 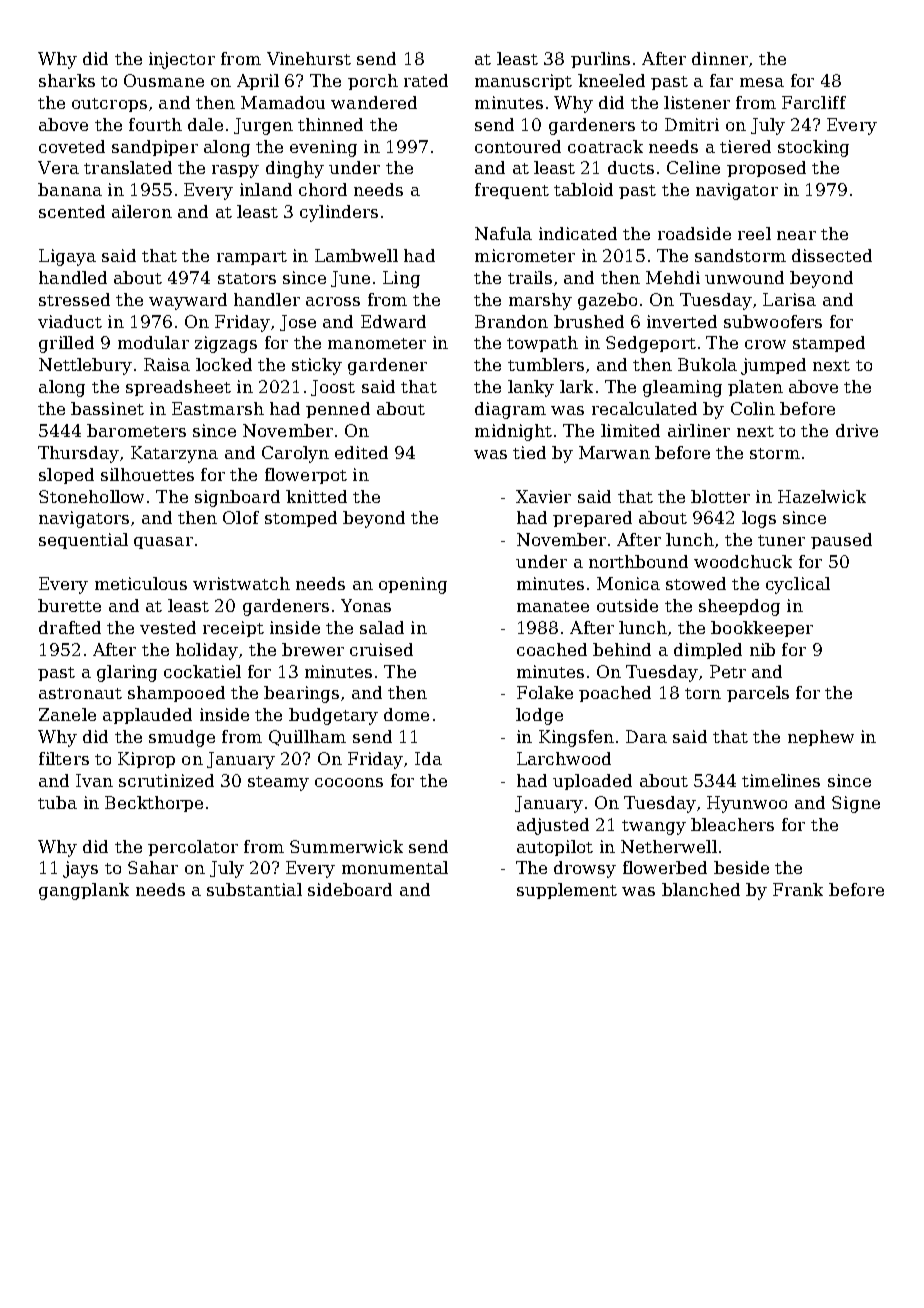 I want to click on nib, so click(x=762, y=649).
